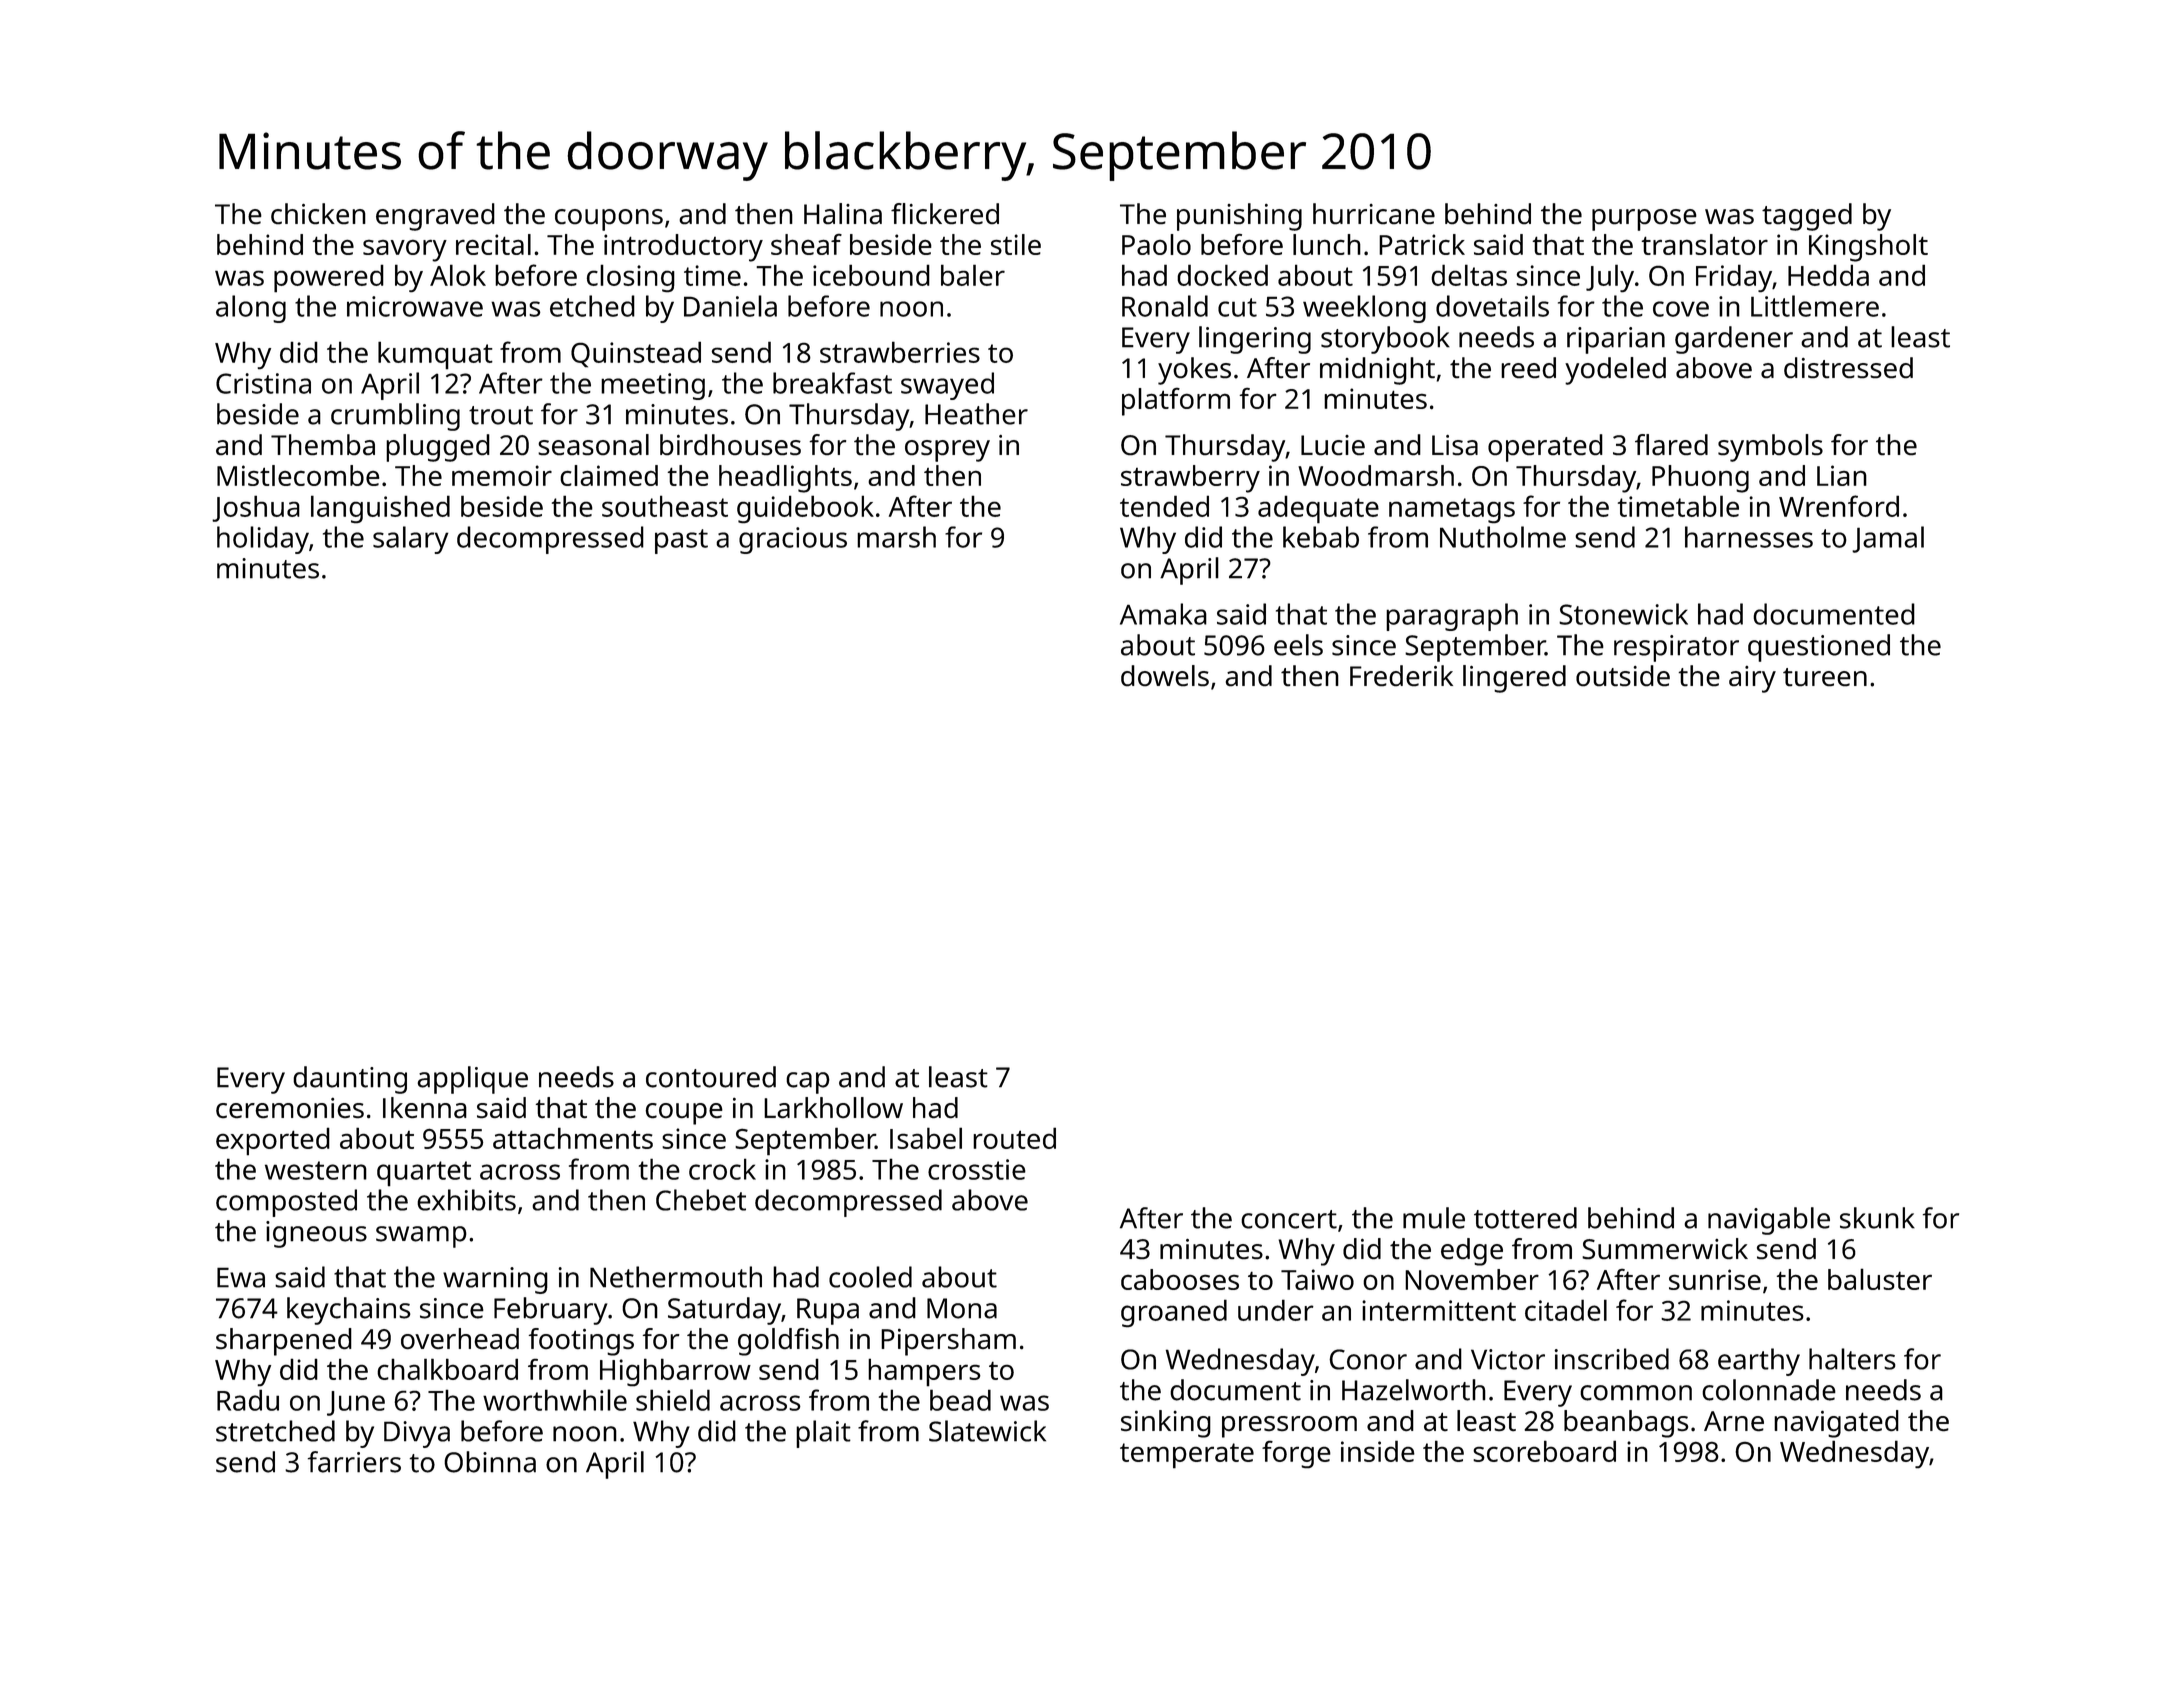  What do you see at coordinates (609, 220) in the screenshot?
I see `coupons` at bounding box center [609, 220].
